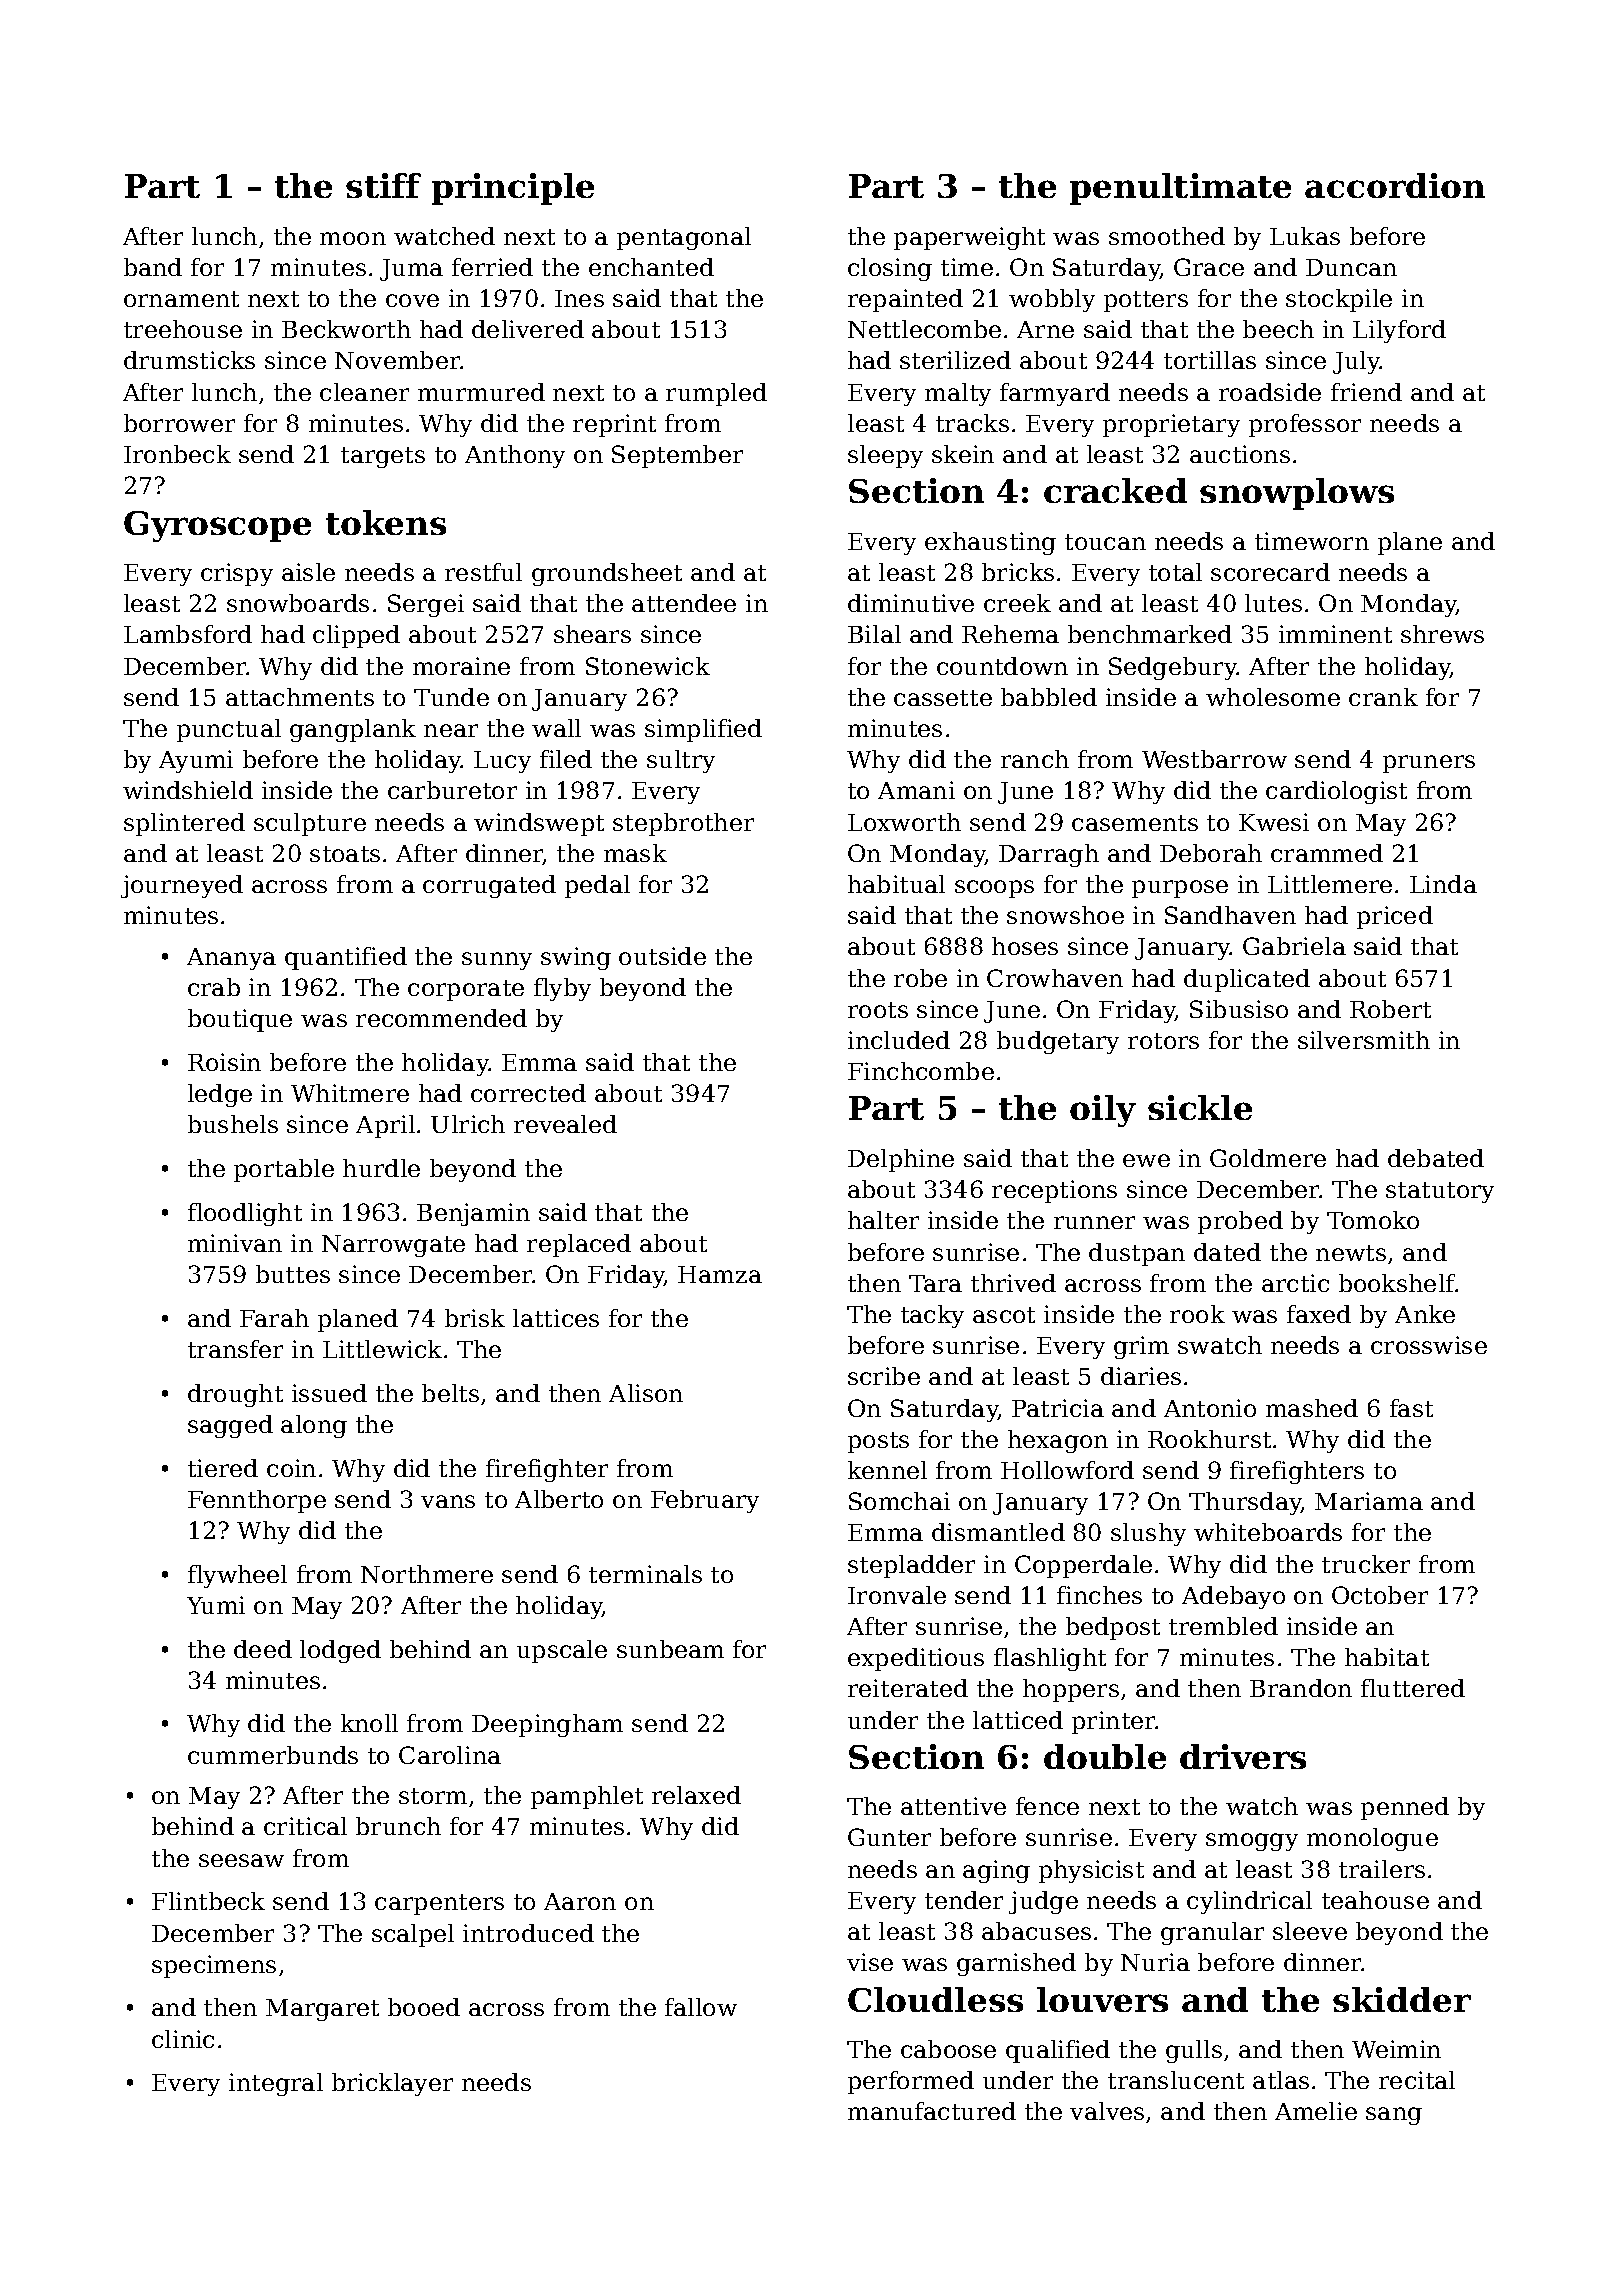  Describe the element at coordinates (684, 603) in the screenshot. I see `attendee` at that location.
